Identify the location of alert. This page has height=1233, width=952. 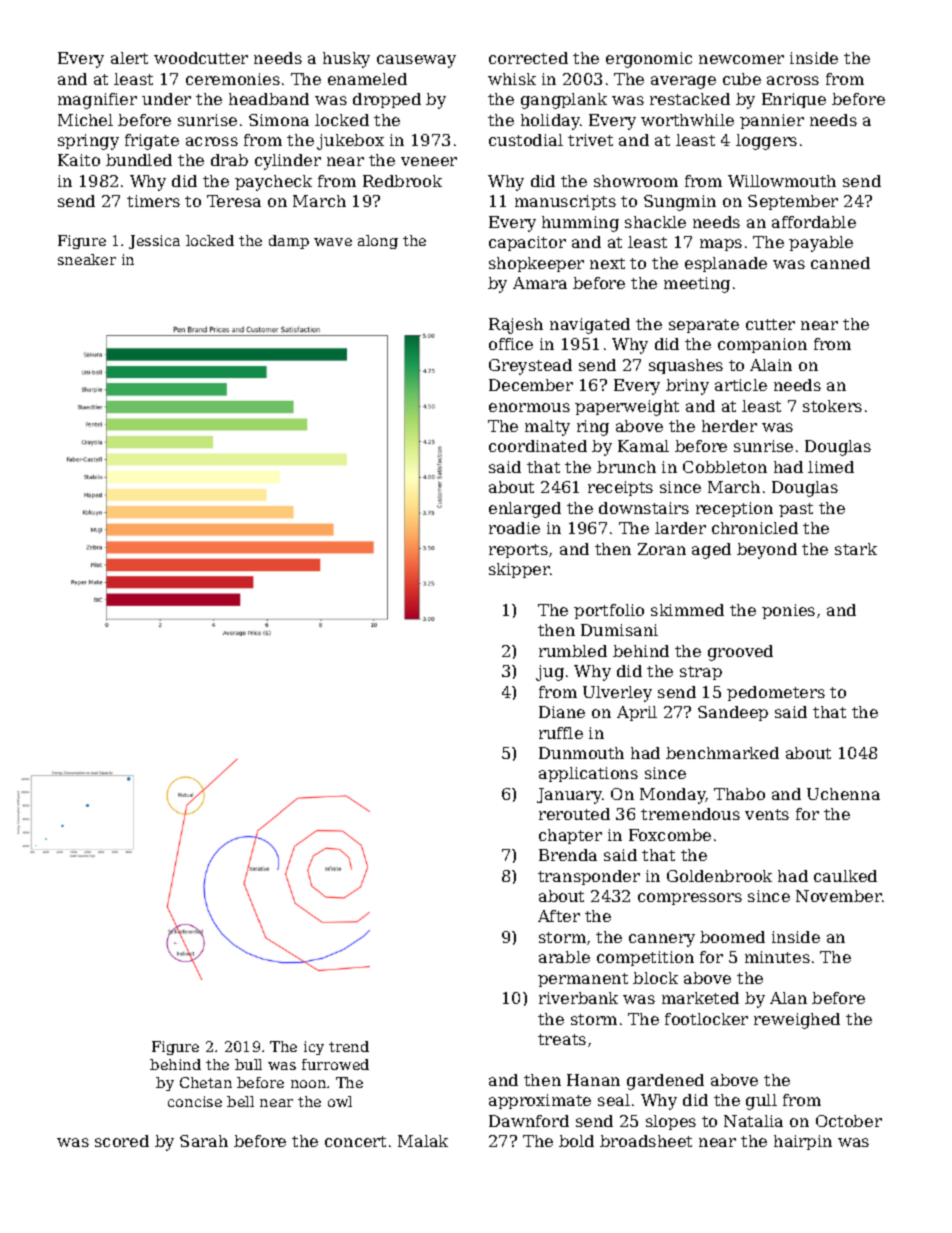
(129, 58).
